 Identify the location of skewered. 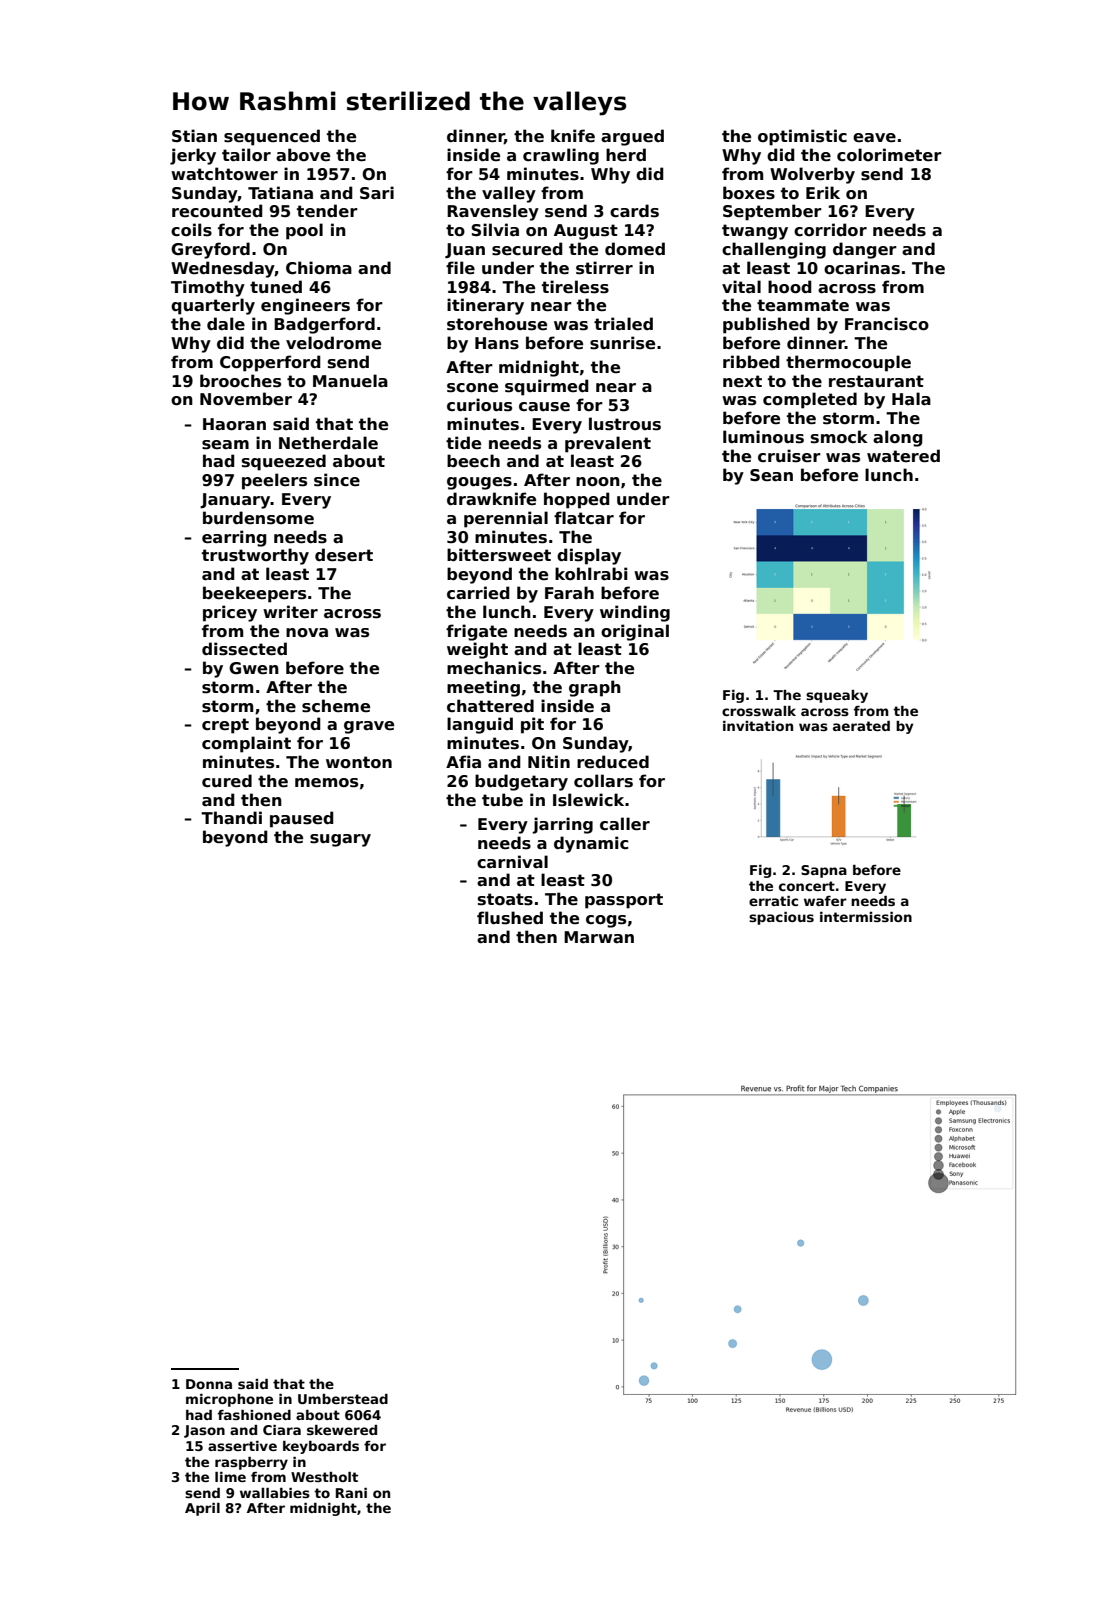
(342, 1430).
